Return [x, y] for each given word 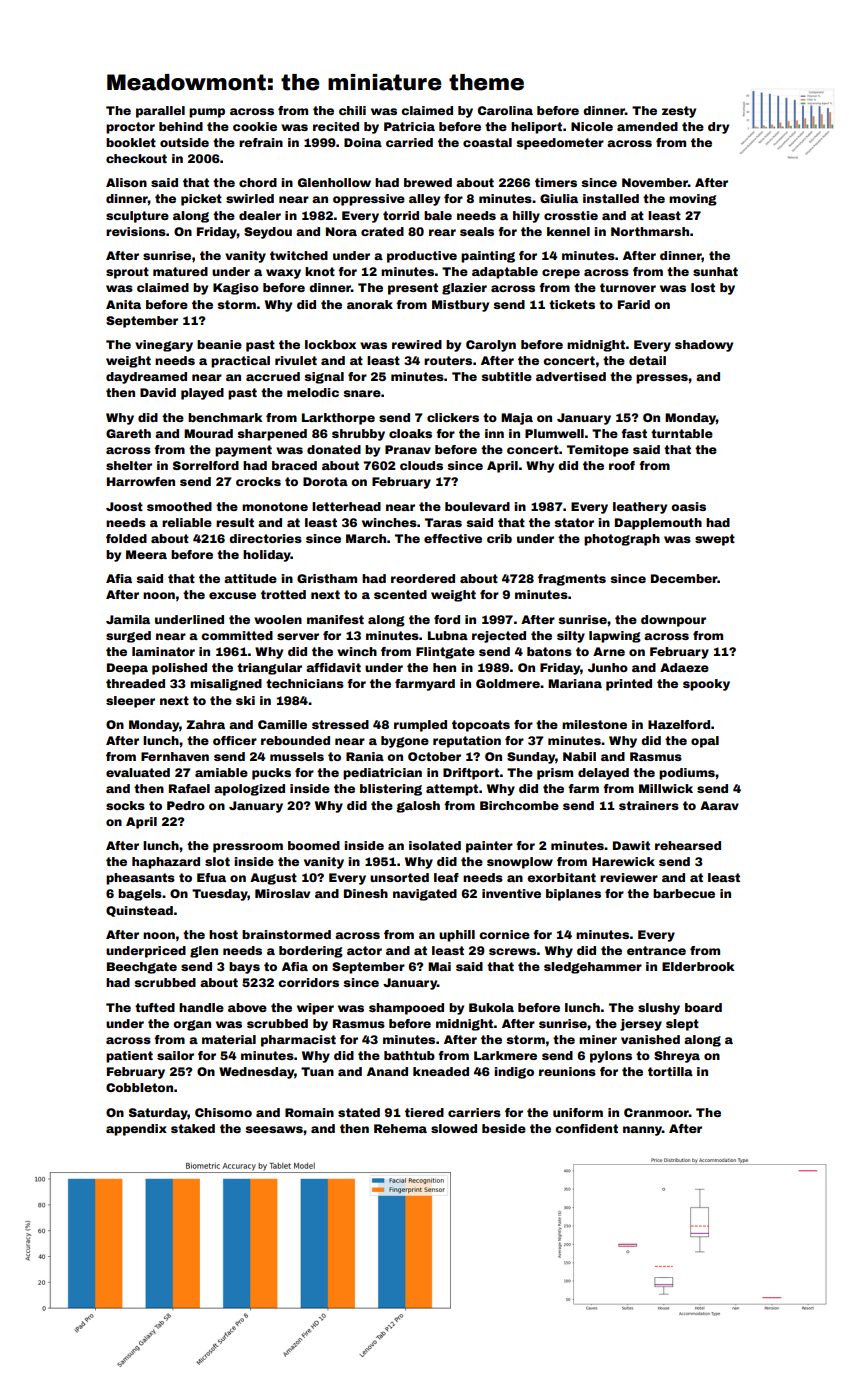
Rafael [189, 788]
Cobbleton [139, 1087]
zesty [679, 112]
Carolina [505, 110]
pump [207, 113]
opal [705, 742]
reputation [467, 742]
